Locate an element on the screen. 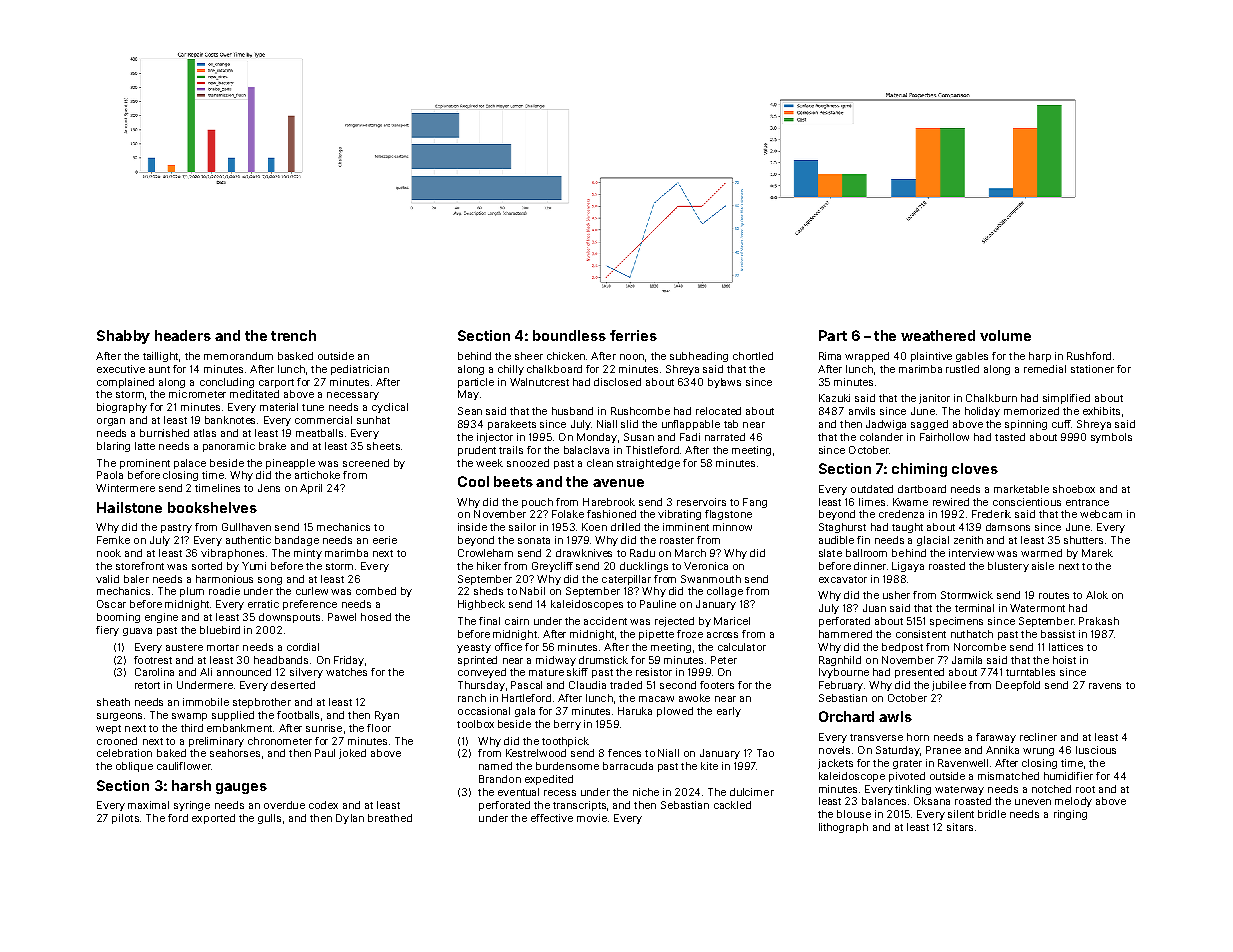  boundless is located at coordinates (569, 335).
